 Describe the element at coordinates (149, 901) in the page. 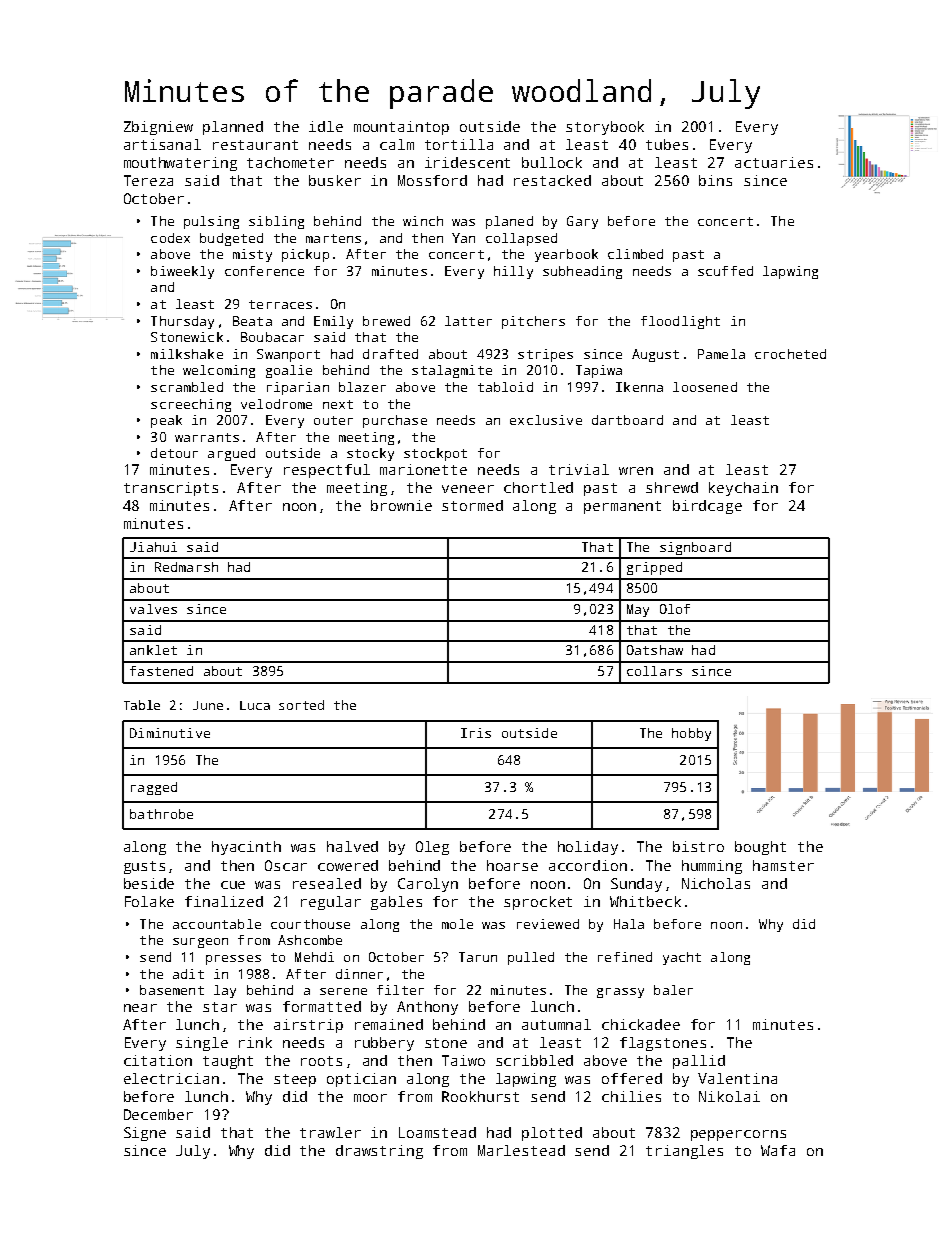

I see `Folake` at that location.
